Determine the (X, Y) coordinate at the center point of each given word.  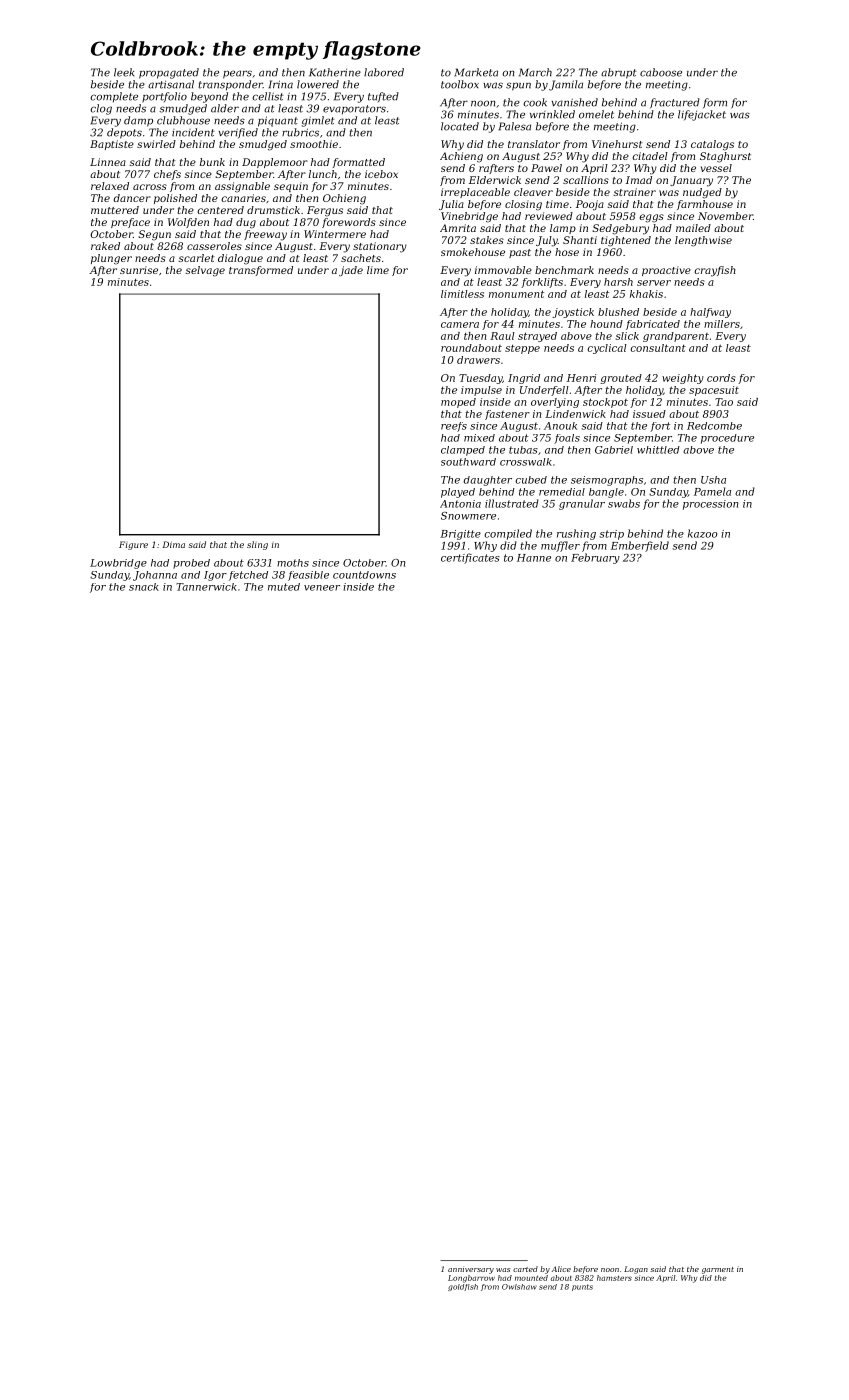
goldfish (463, 1287)
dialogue (240, 259)
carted (525, 1269)
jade (351, 271)
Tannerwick (206, 587)
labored (384, 72)
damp (138, 121)
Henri (581, 378)
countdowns (364, 575)
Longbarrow (471, 1279)
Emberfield (640, 546)
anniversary (471, 1270)
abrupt (618, 73)
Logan (636, 1270)
